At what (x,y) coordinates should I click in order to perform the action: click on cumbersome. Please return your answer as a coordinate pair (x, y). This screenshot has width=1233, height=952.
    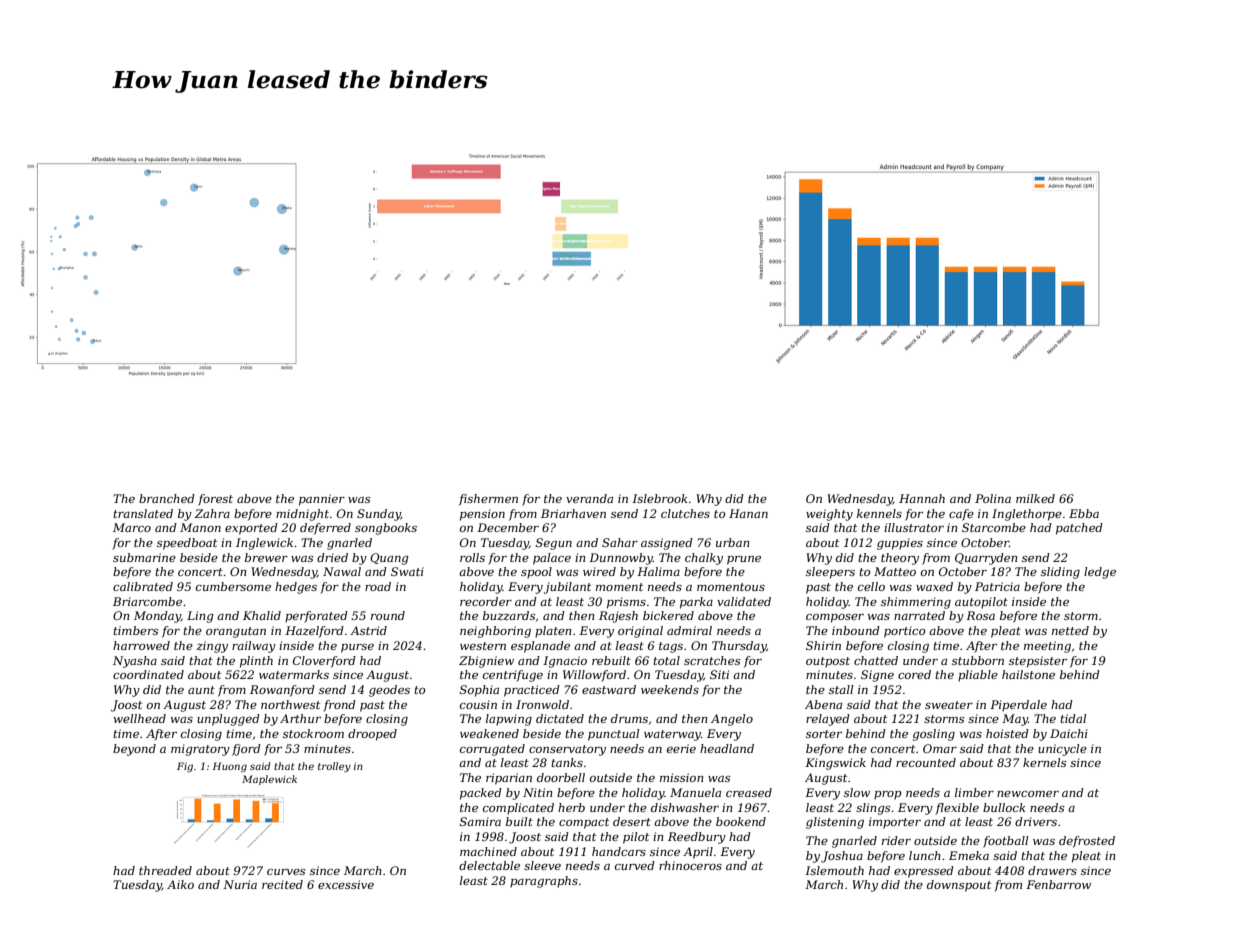
    Looking at the image, I should click on (233, 586).
